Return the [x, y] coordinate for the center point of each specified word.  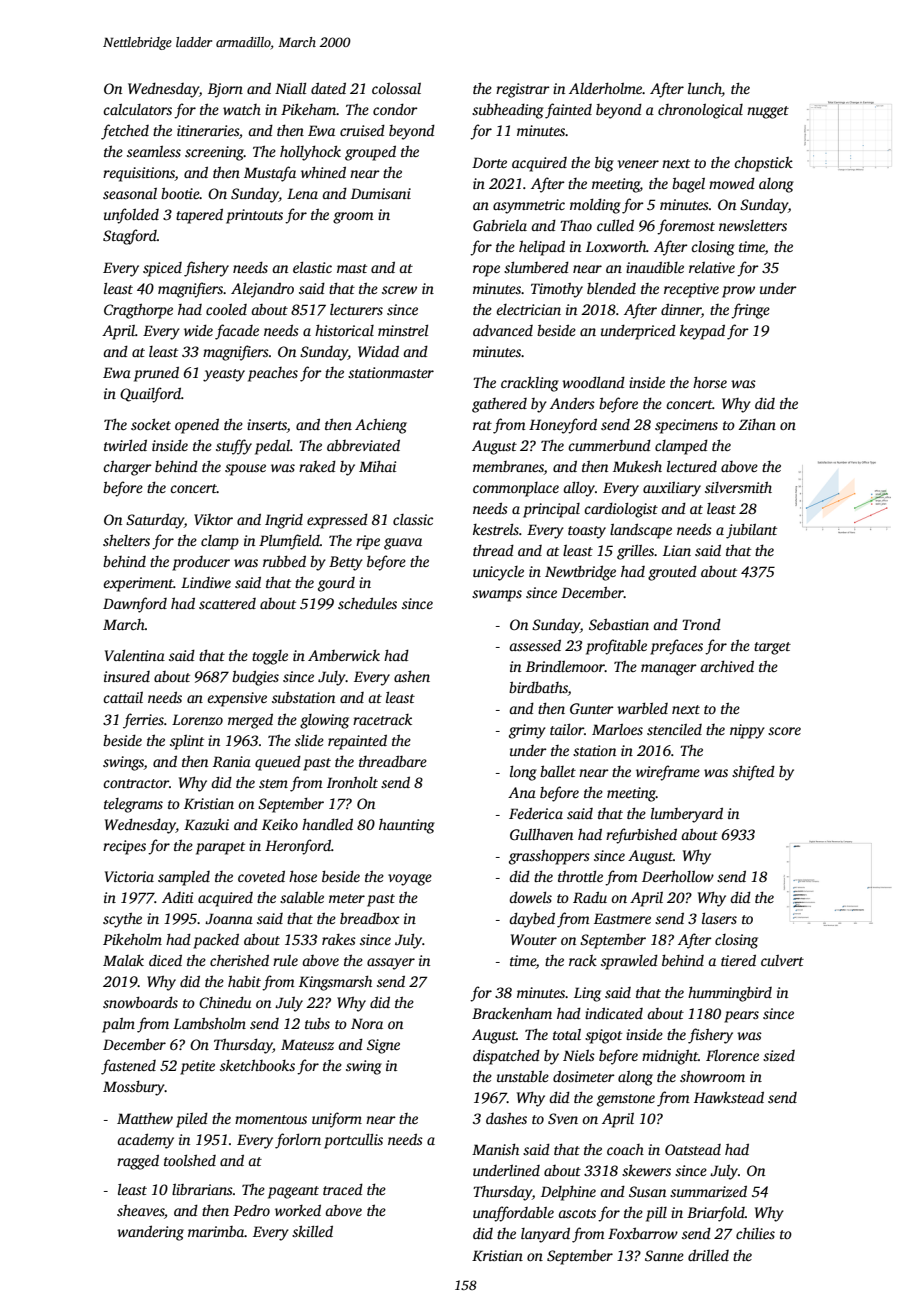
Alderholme [606, 88]
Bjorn [225, 90]
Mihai [377, 466]
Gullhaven [541, 834]
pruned [156, 374]
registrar [523, 90]
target [772, 648]
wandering [150, 1233]
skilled [312, 1231]
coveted [261, 876]
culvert [782, 960]
